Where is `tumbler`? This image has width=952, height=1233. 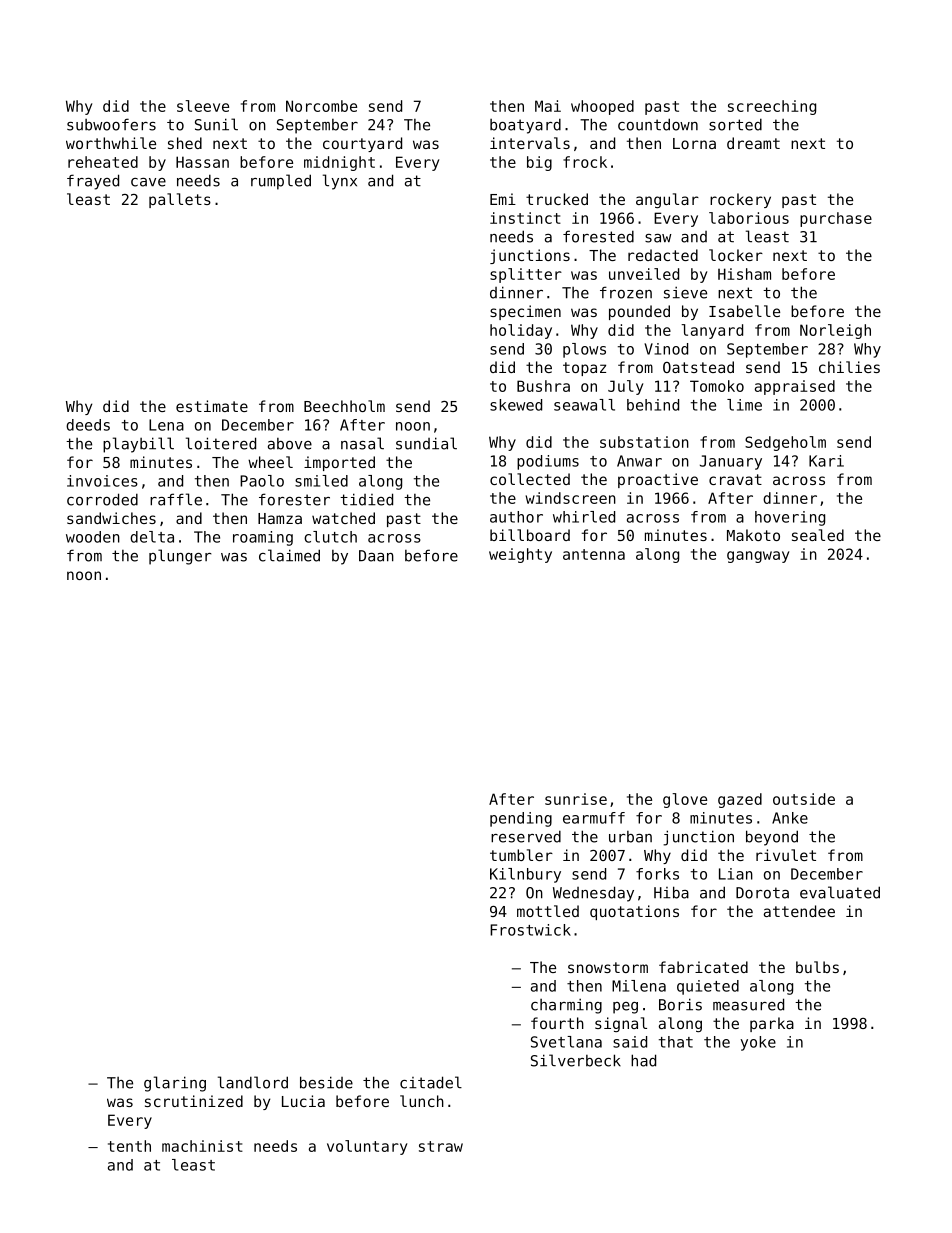 tumbler is located at coordinates (521, 855).
